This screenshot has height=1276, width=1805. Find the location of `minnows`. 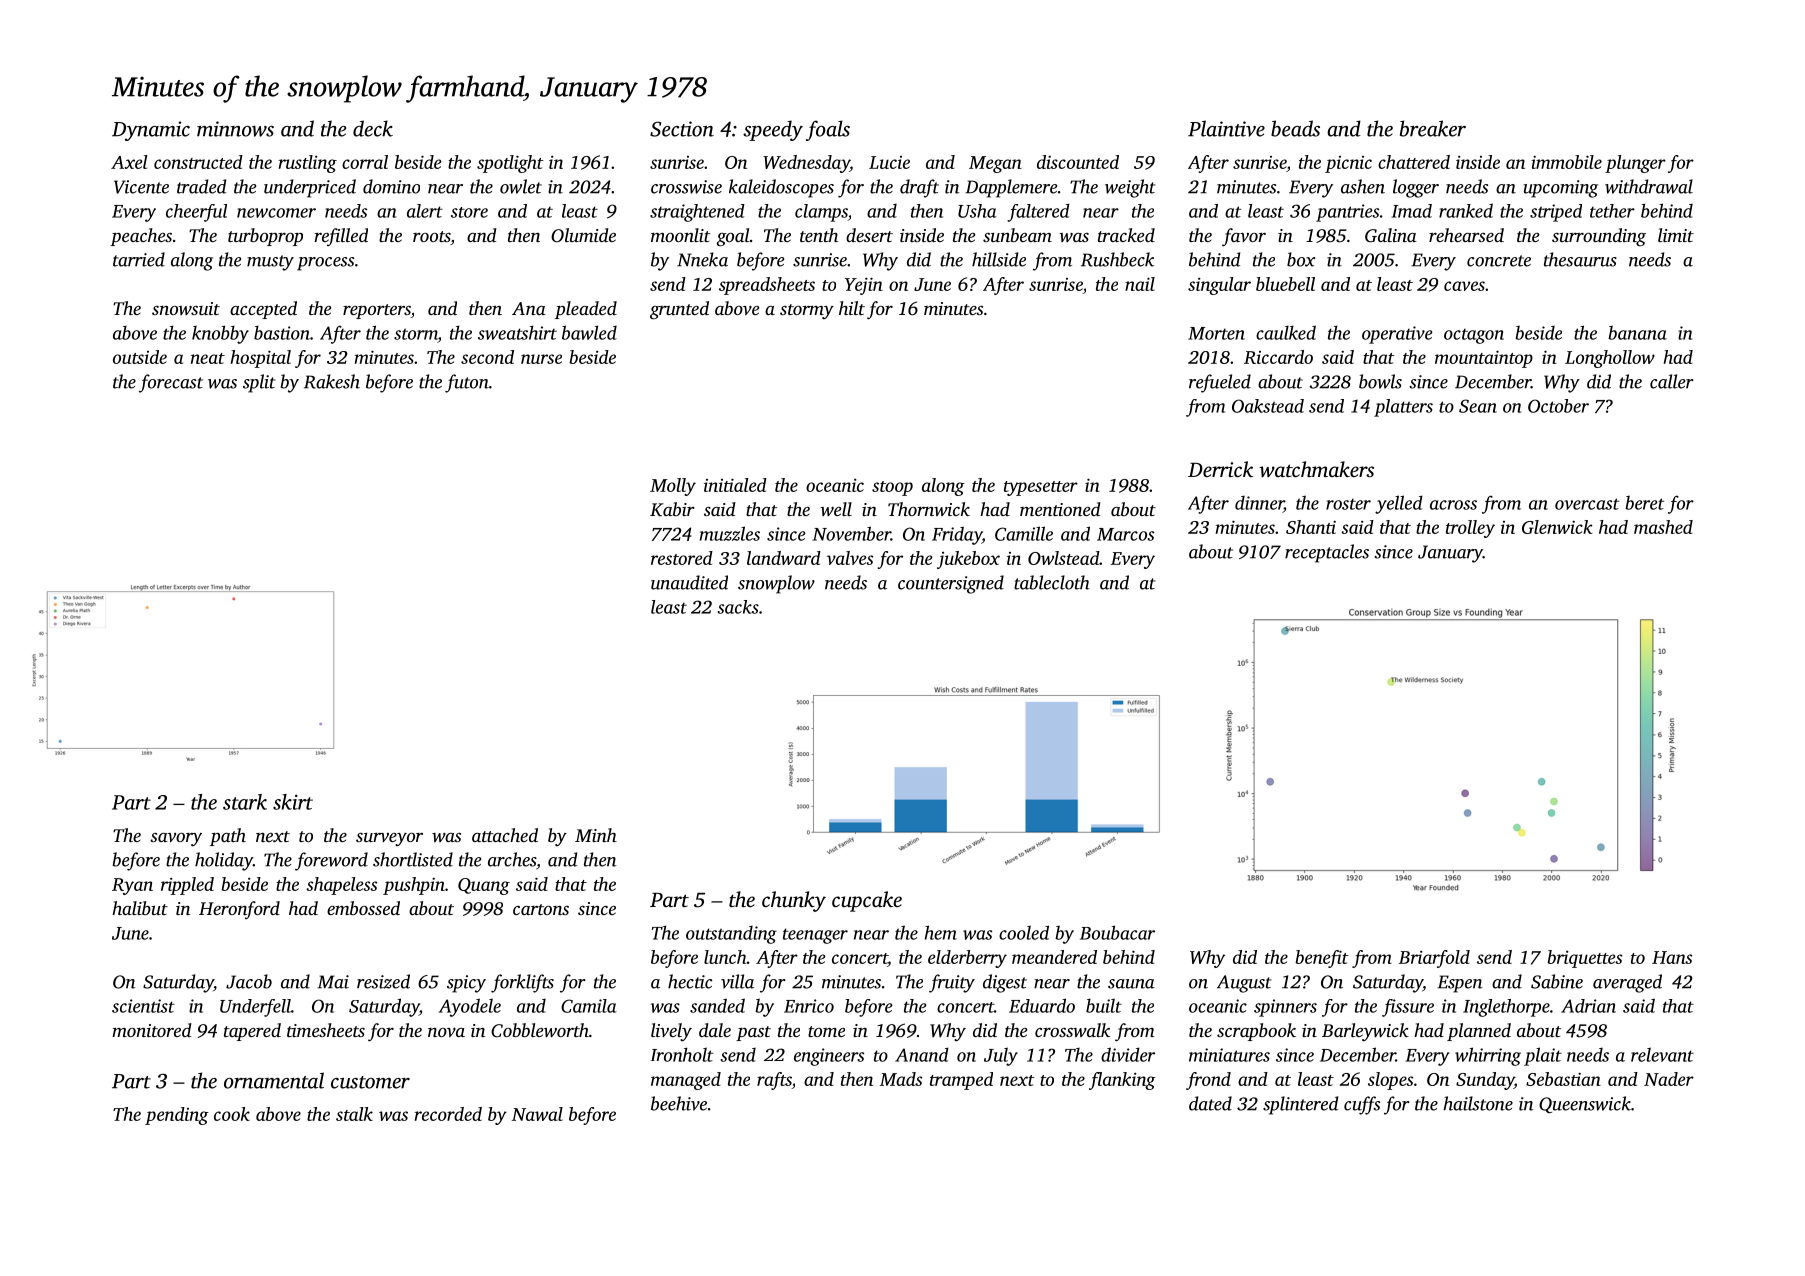

minnows is located at coordinates (235, 129).
